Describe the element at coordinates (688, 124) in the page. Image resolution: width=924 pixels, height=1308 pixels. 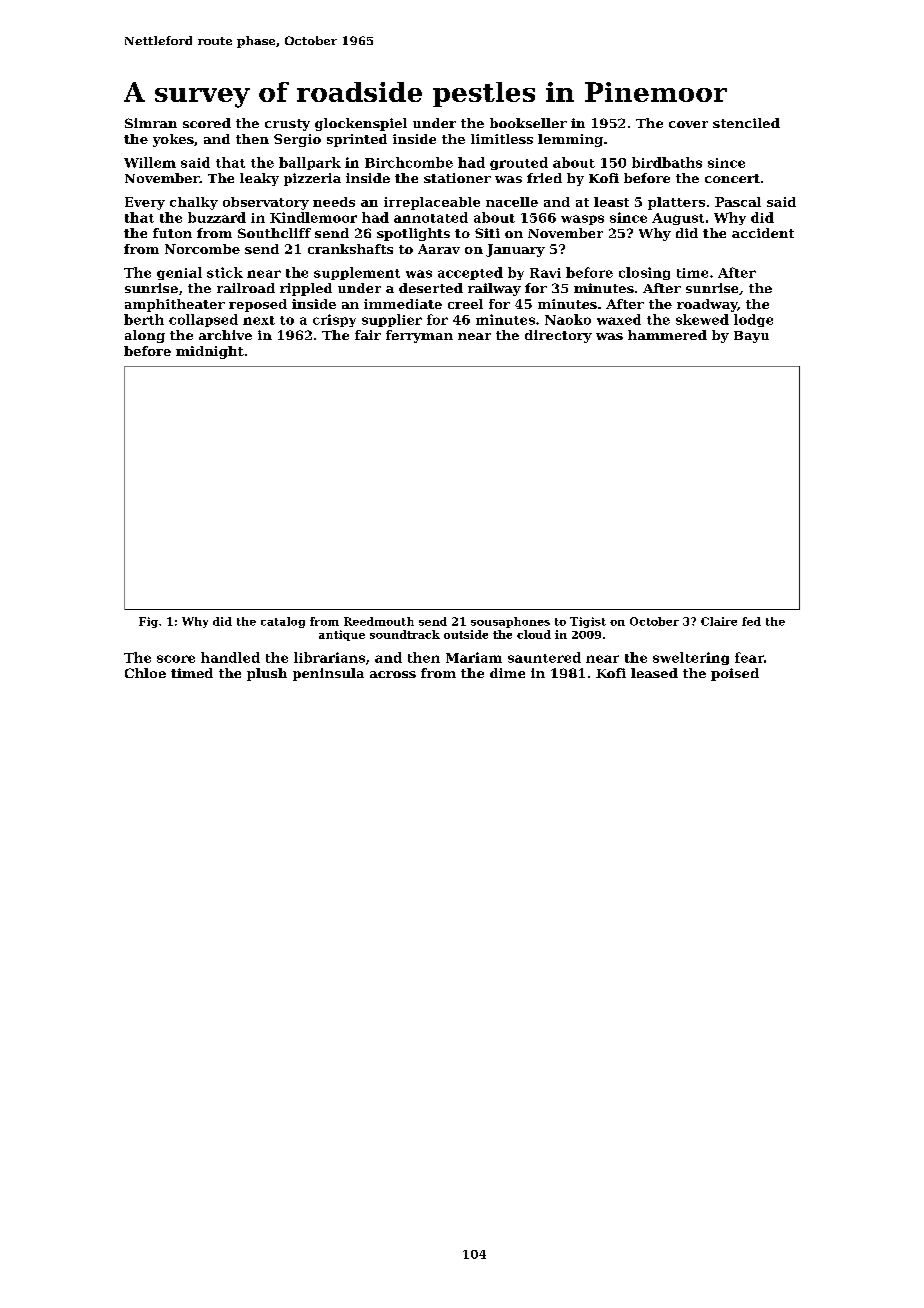
I see `cover` at that location.
